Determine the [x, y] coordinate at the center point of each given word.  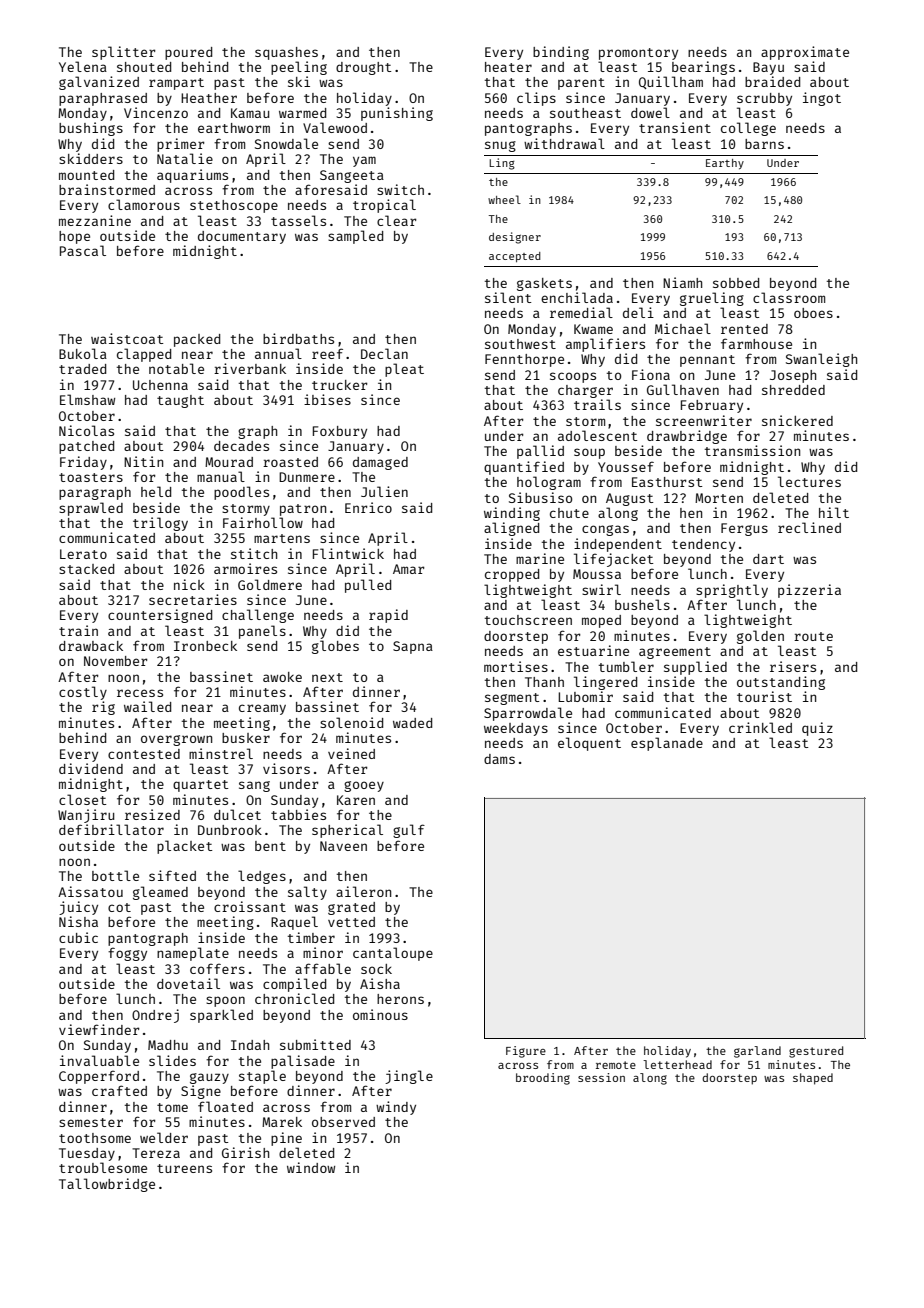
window [311, 1167]
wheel [504, 199]
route [813, 636]
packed [197, 340]
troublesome [103, 1167]
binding [561, 53]
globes [335, 647]
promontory [638, 54]
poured [188, 53]
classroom [789, 297]
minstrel [221, 753]
